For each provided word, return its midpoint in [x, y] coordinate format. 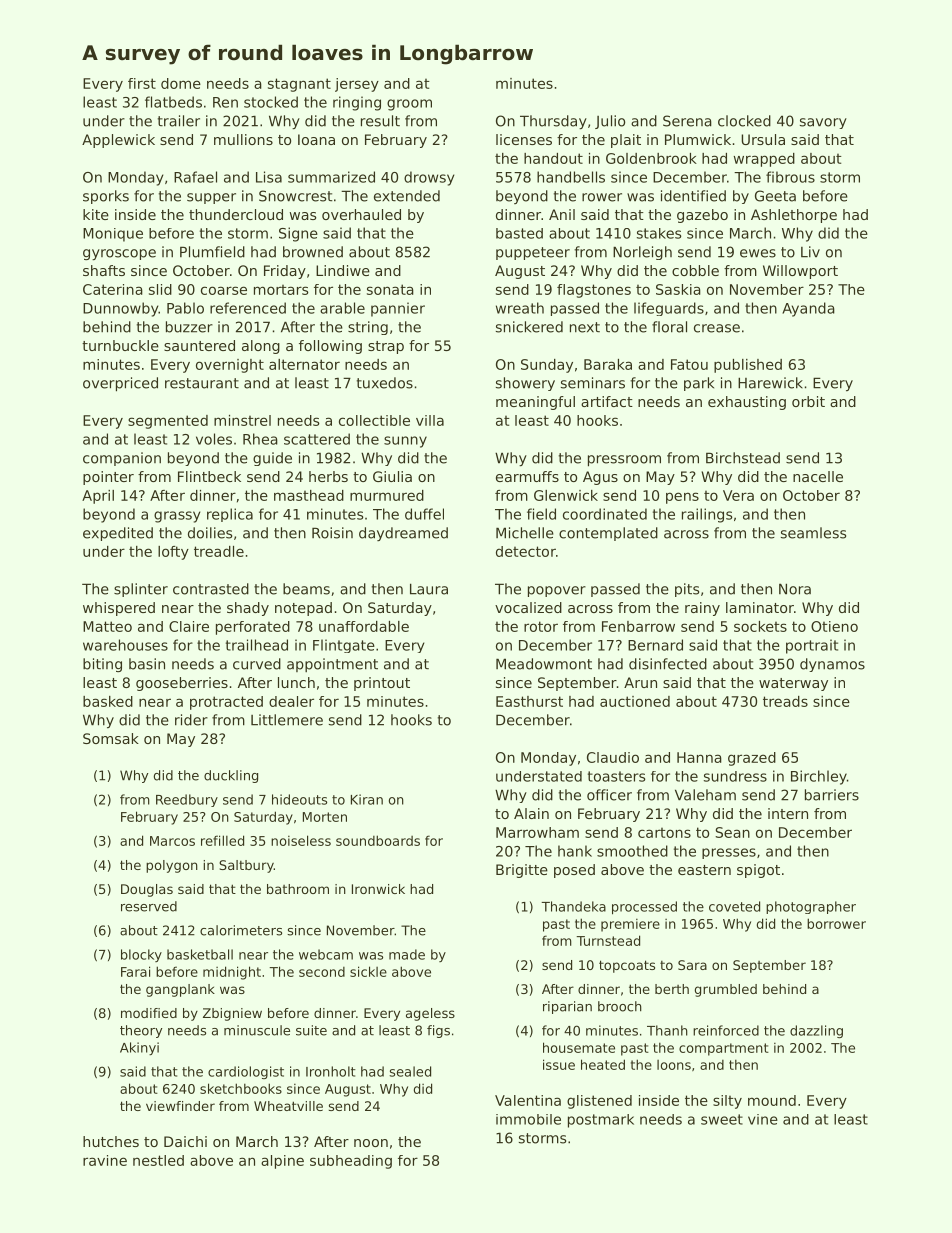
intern [788, 813]
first [142, 83]
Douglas [147, 890]
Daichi [185, 1141]
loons [674, 1065]
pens [682, 498]
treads [785, 701]
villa [430, 420]
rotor [541, 626]
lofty [173, 553]
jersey [357, 85]
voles [214, 439]
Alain [531, 813]
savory [823, 123]
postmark [601, 1121]
